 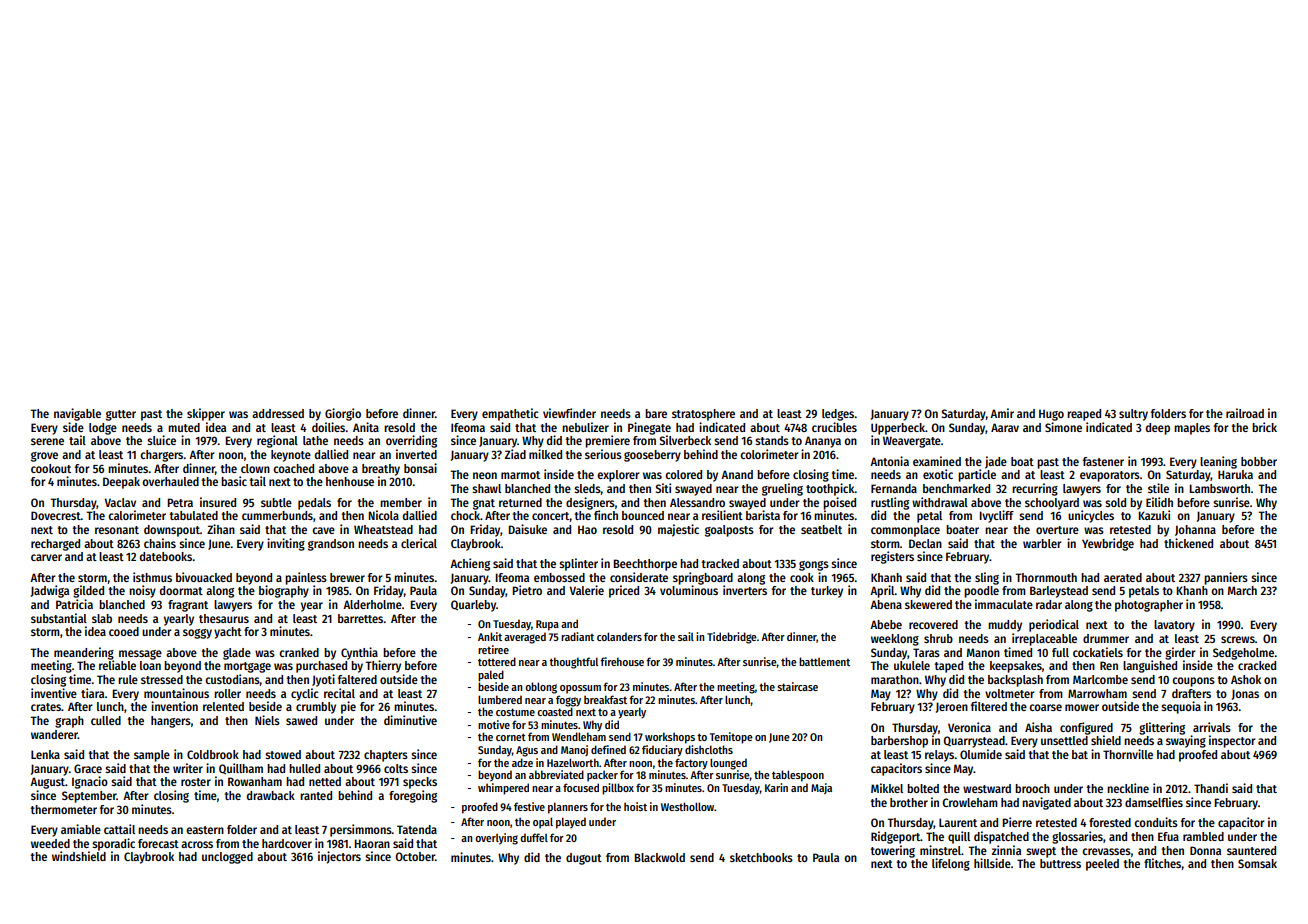 I want to click on invention, so click(x=174, y=706).
